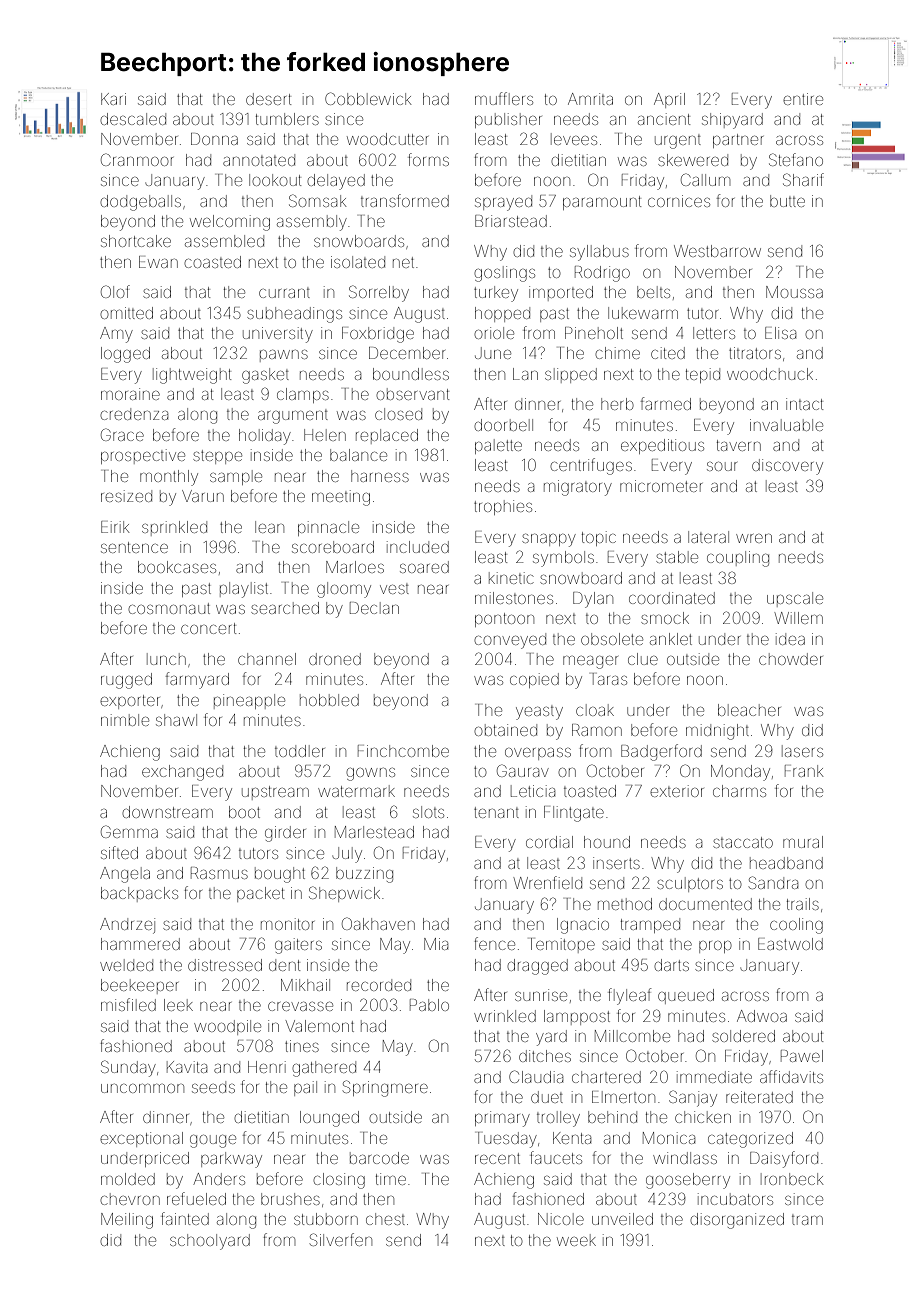 The image size is (924, 1308). I want to click on entire, so click(803, 99).
